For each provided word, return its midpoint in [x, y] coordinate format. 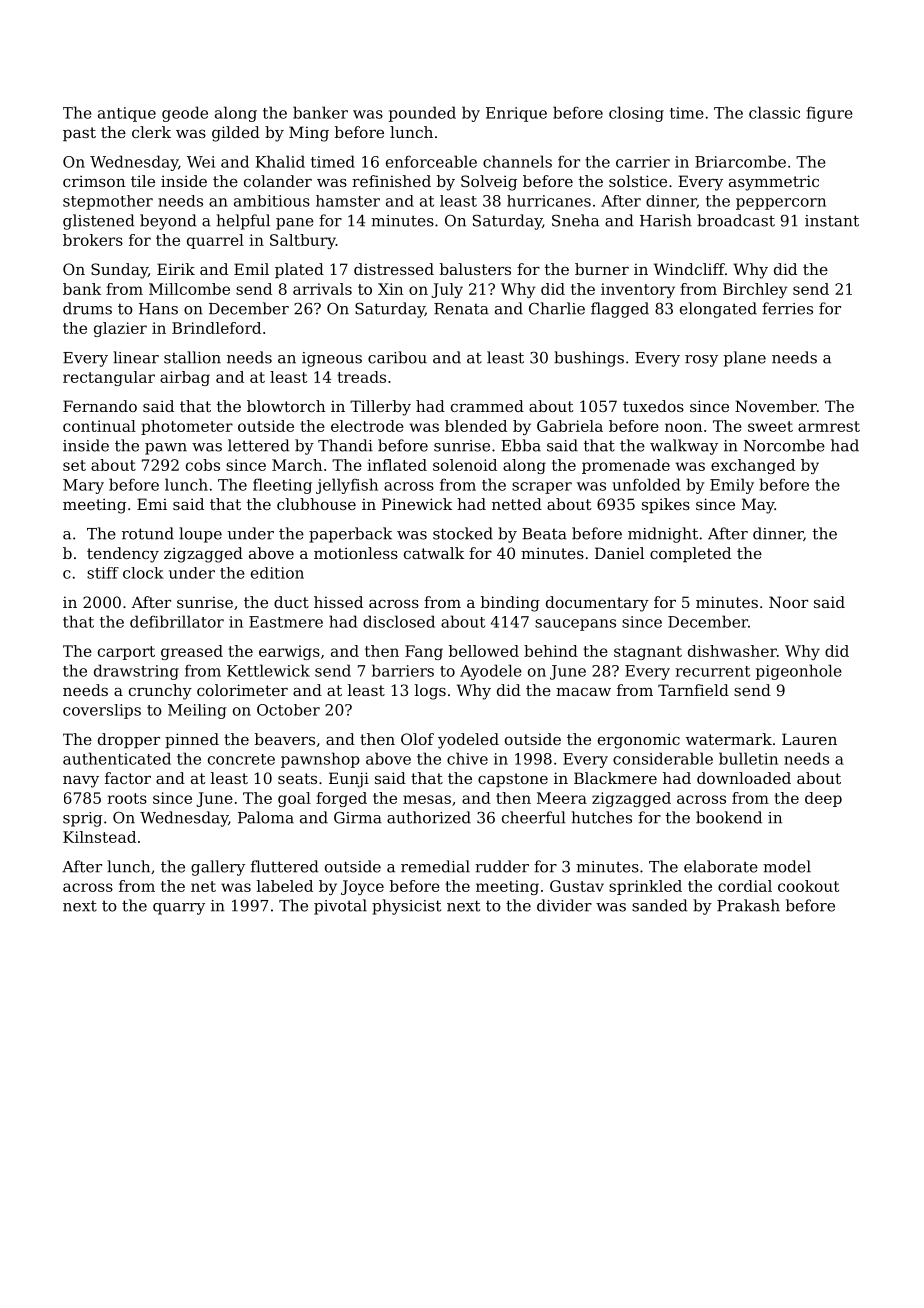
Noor [788, 602]
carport [126, 653]
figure [830, 114]
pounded [422, 114]
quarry [179, 909]
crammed [487, 406]
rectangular [109, 378]
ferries [787, 308]
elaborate [721, 866]
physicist [406, 907]
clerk [151, 132]
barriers [403, 670]
